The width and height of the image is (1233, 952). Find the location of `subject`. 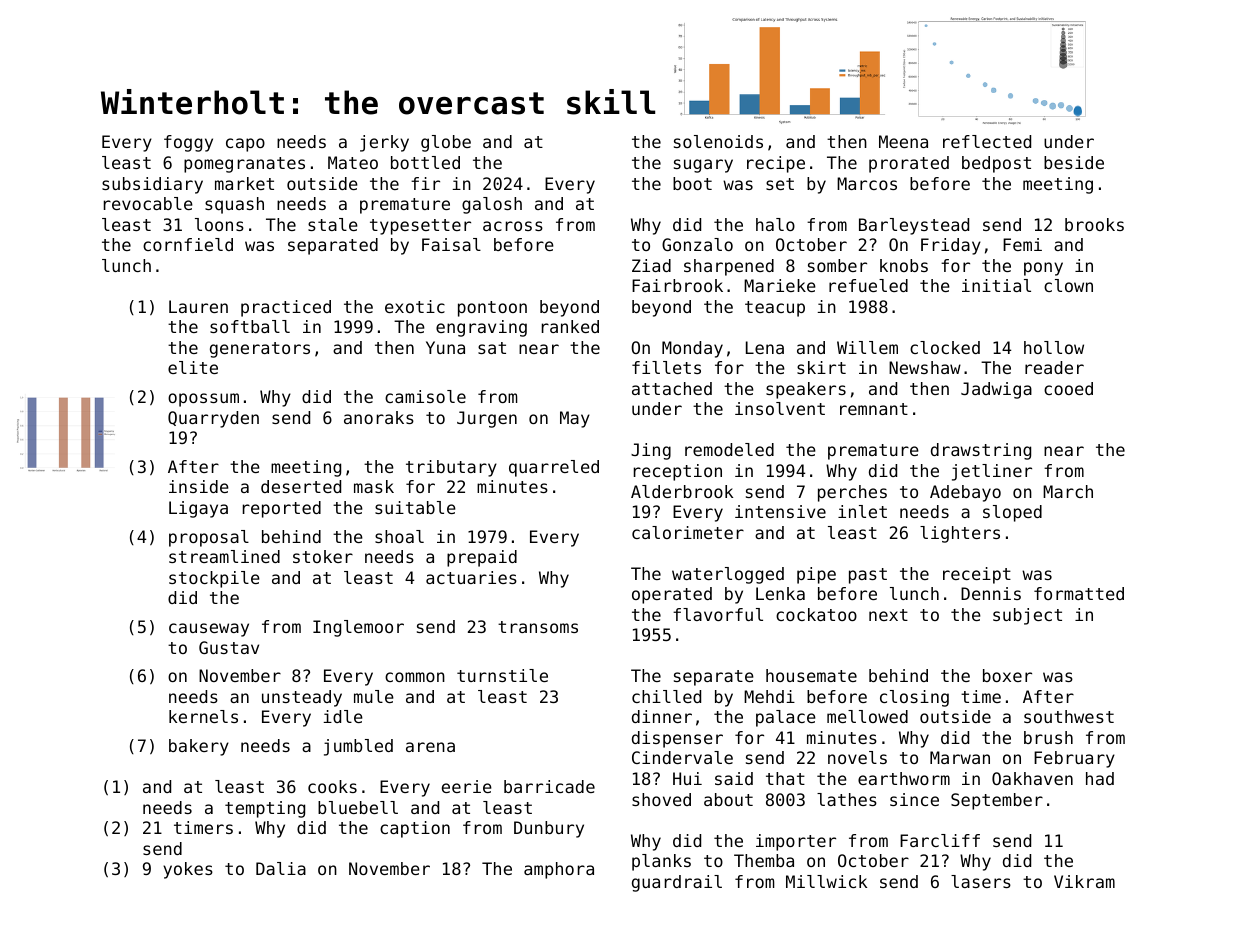

subject is located at coordinates (1027, 616).
